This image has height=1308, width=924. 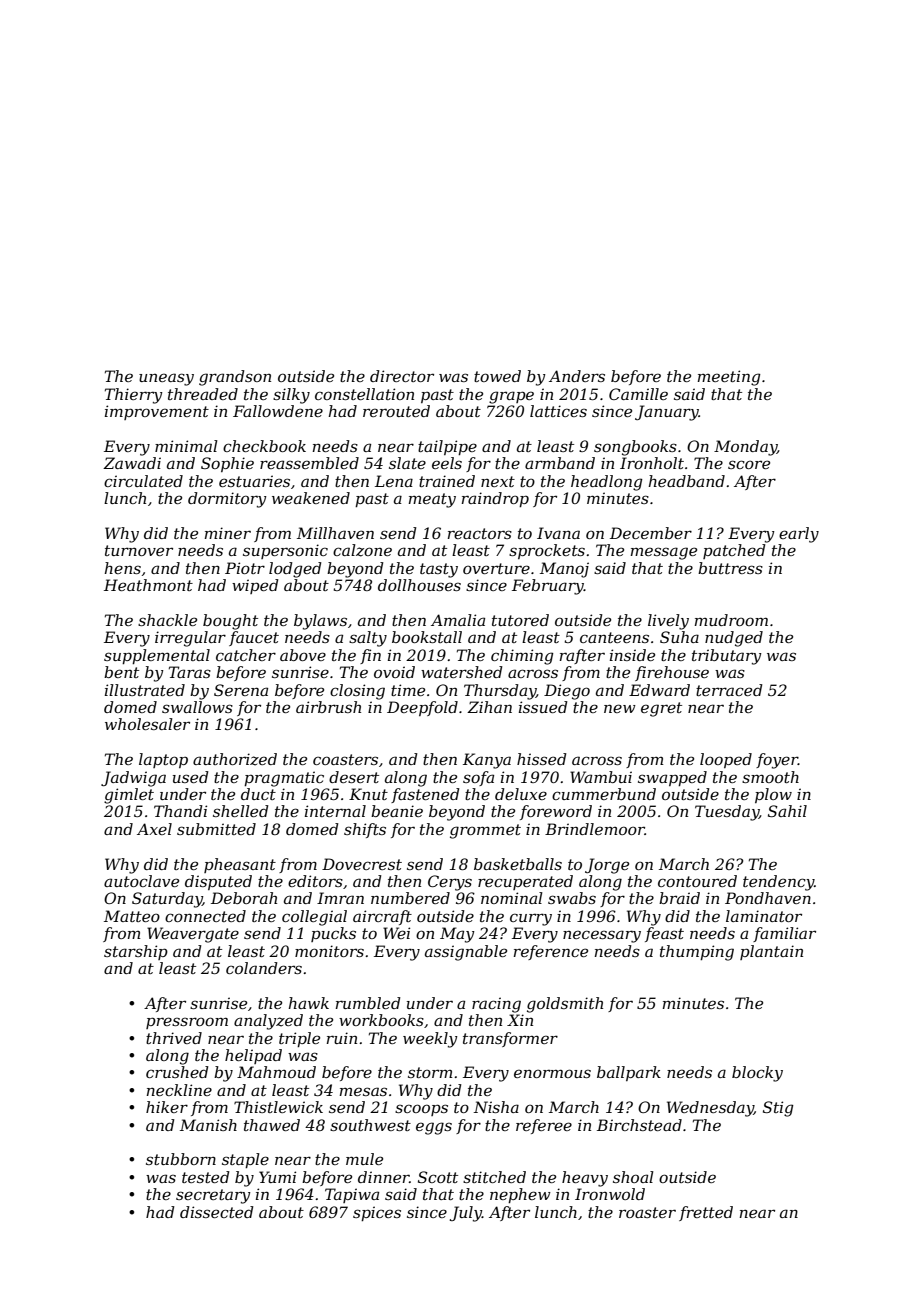 I want to click on message, so click(x=664, y=553).
